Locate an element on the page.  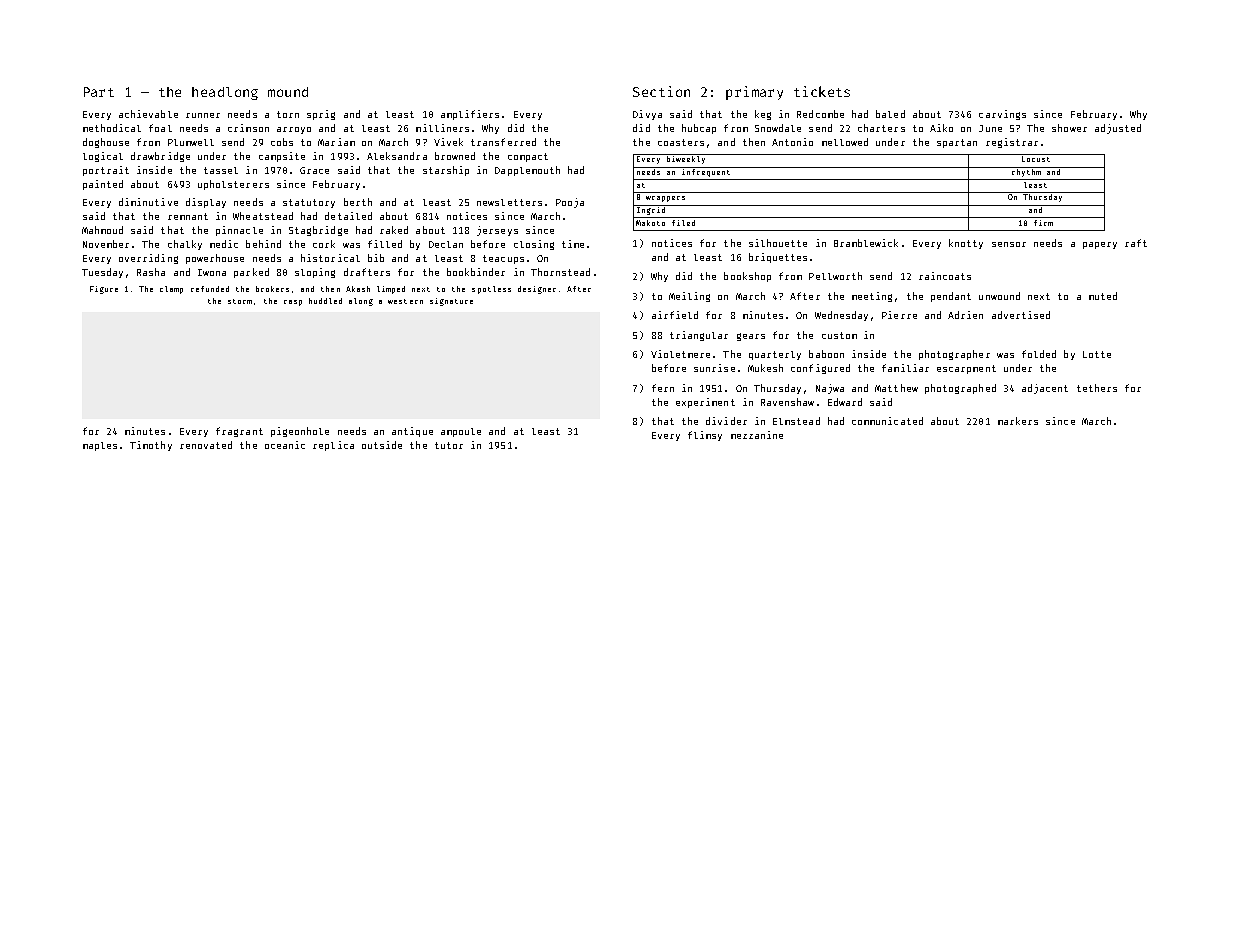
antique is located at coordinates (412, 432).
